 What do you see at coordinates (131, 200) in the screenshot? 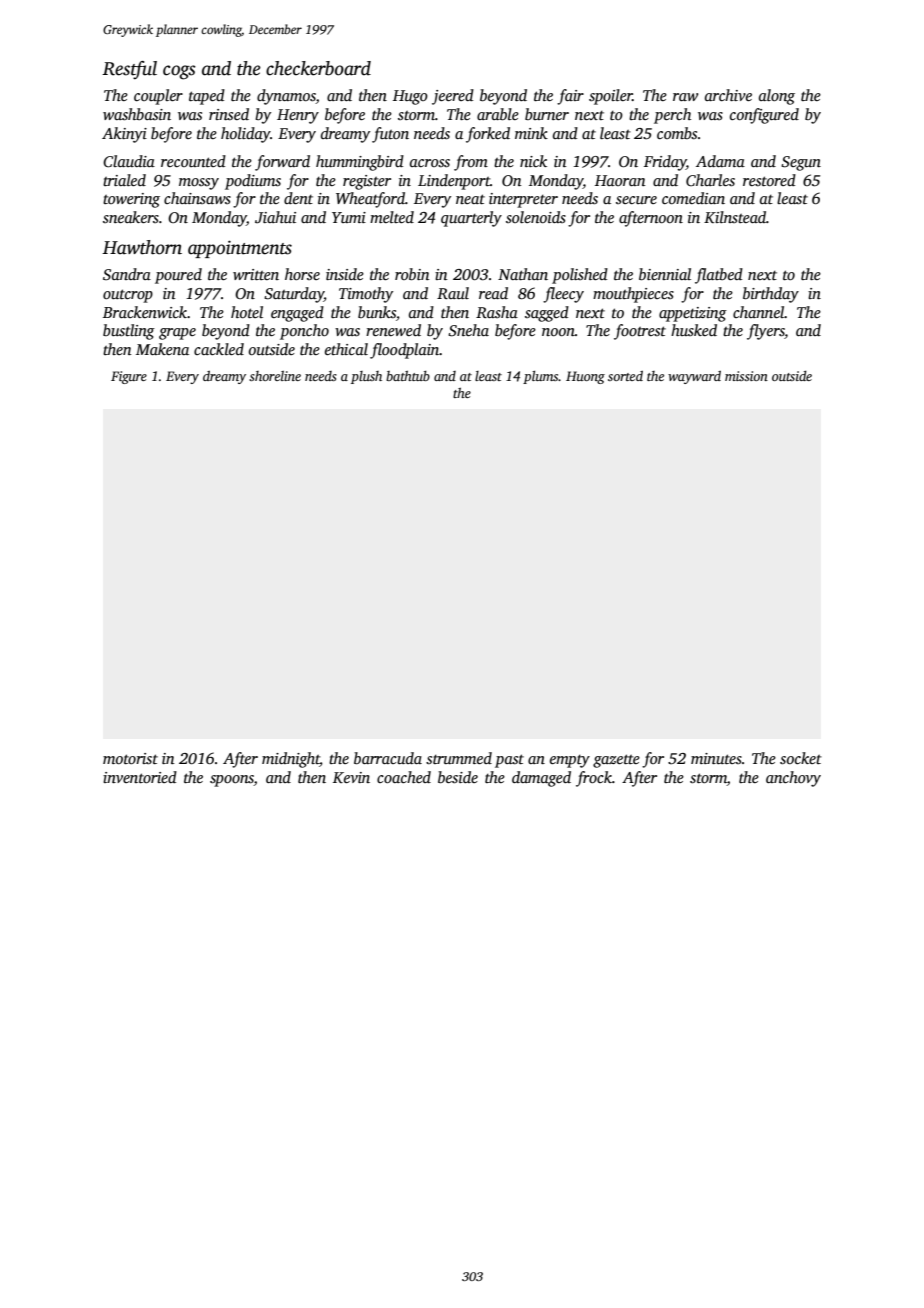
I see `towering` at bounding box center [131, 200].
